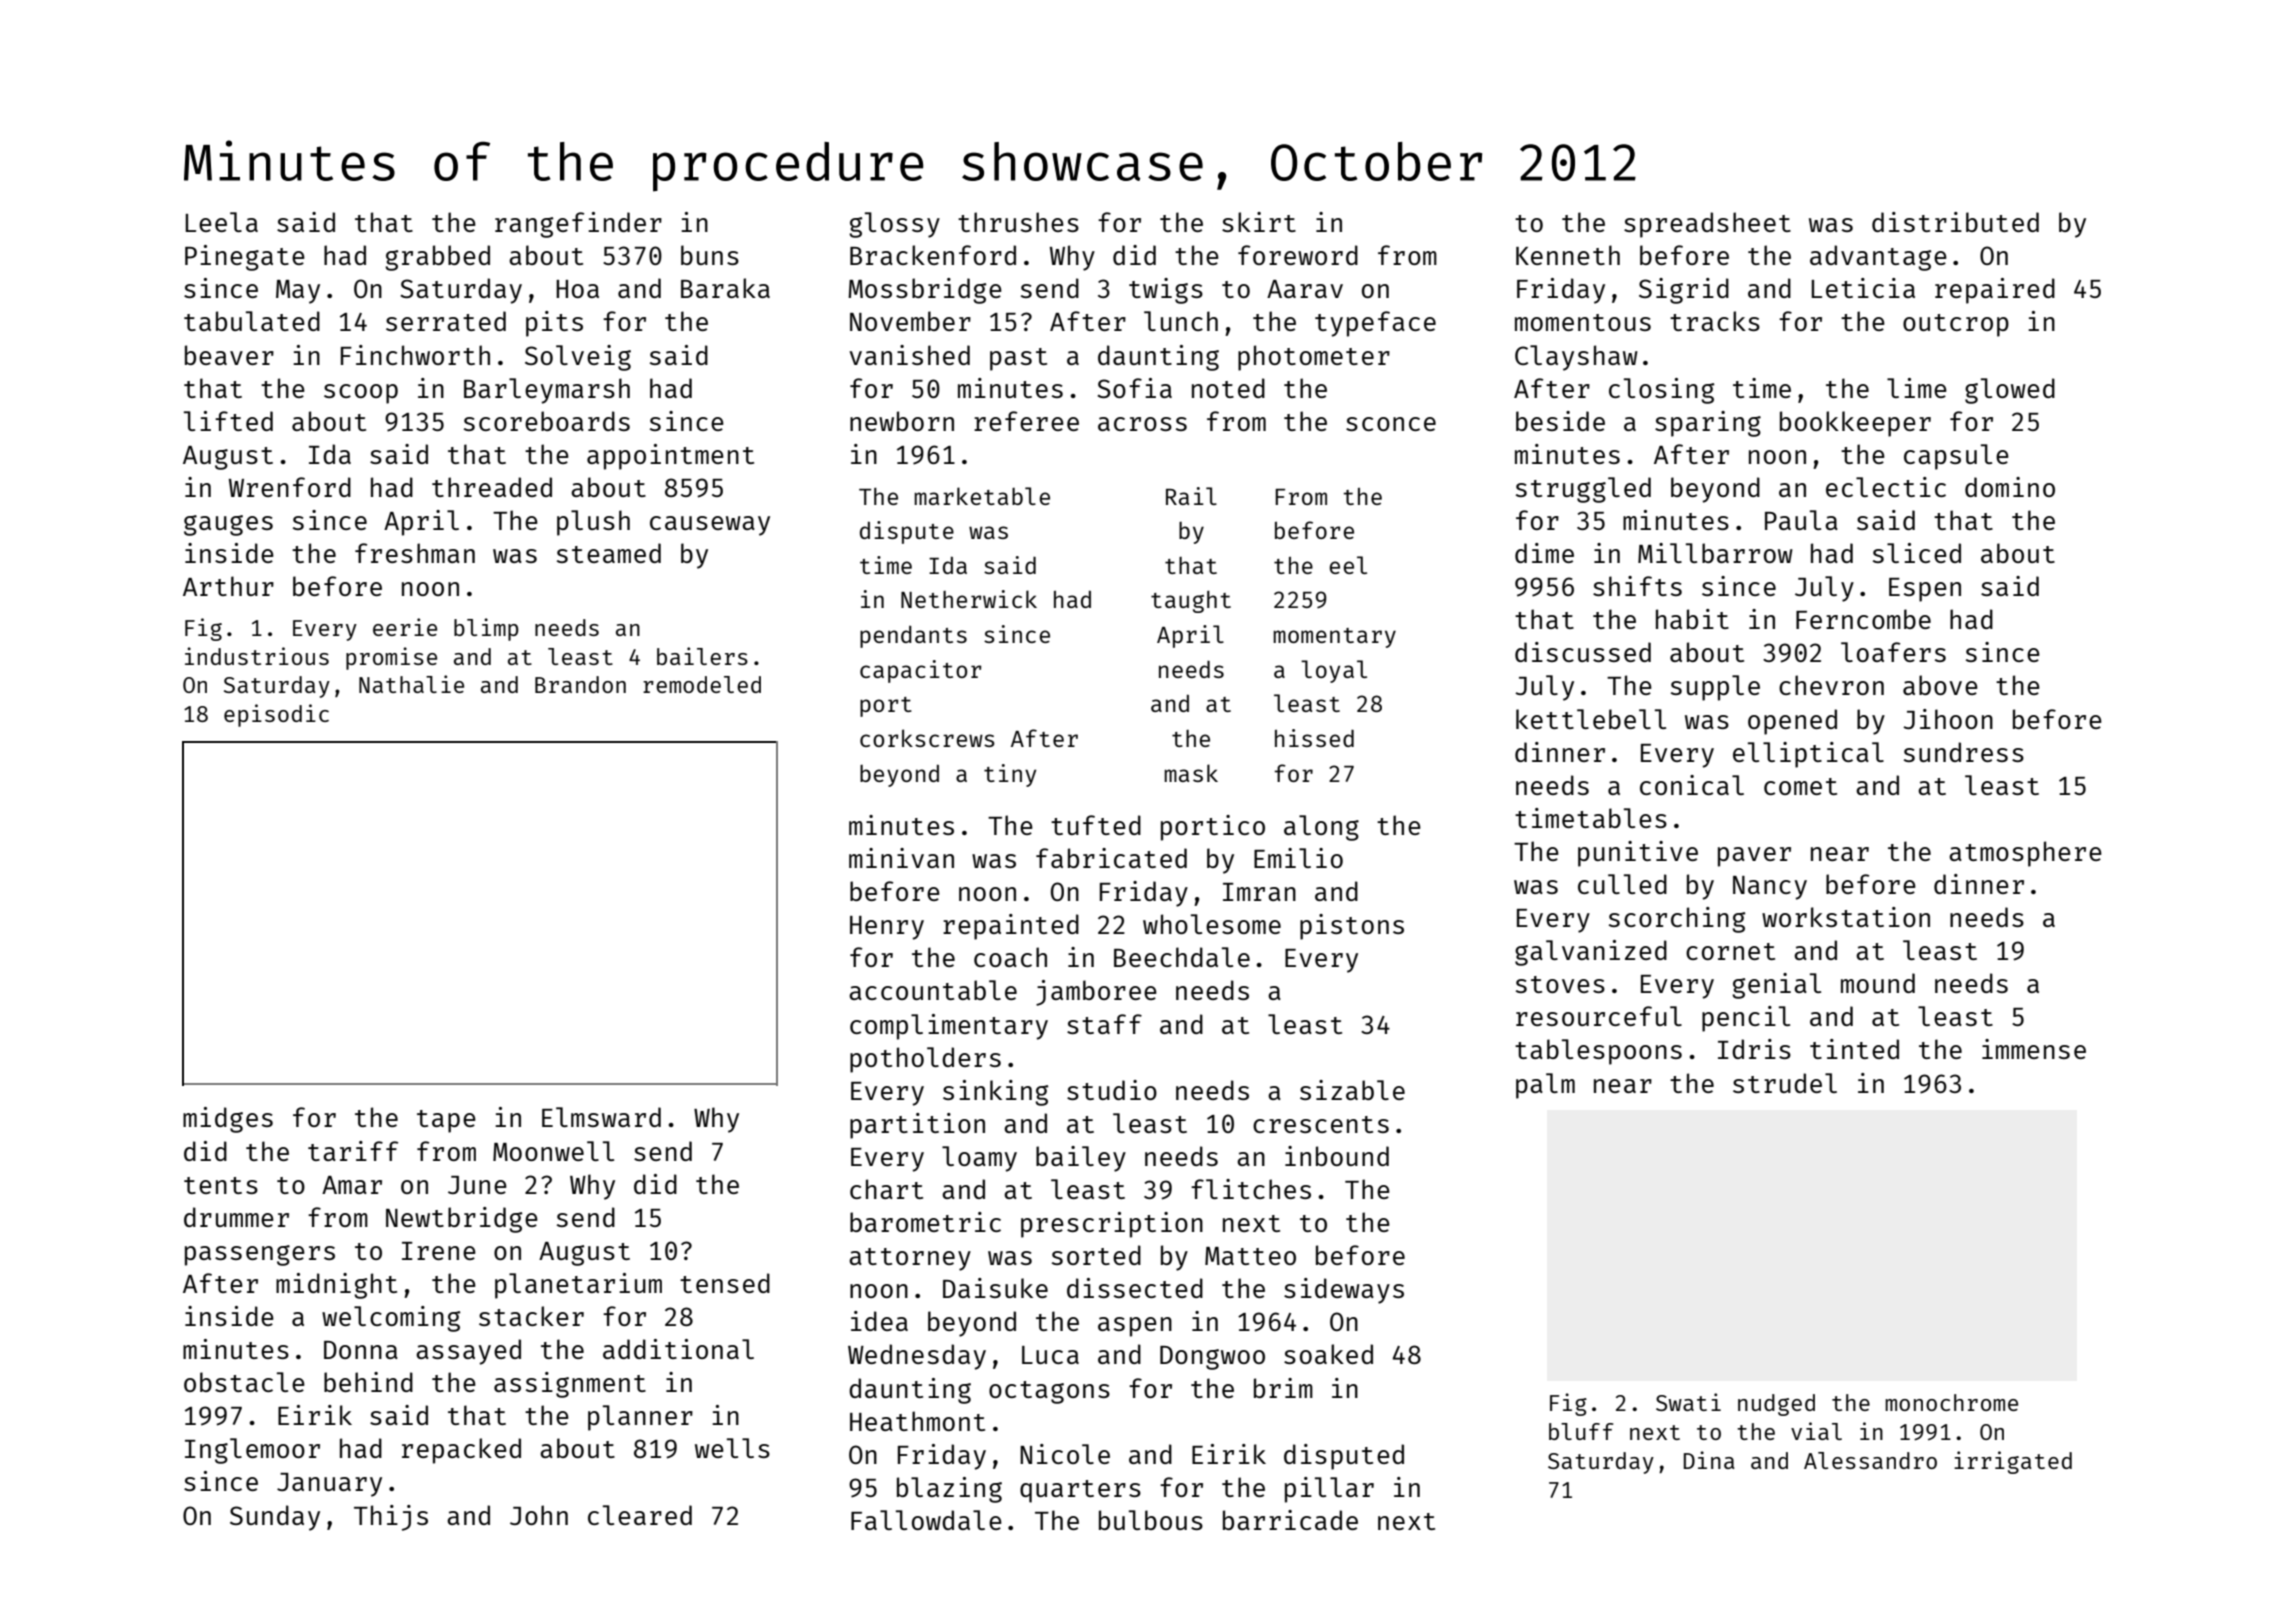 Image resolution: width=2292 pixels, height=1620 pixels. I want to click on Elmsward, so click(601, 1117).
